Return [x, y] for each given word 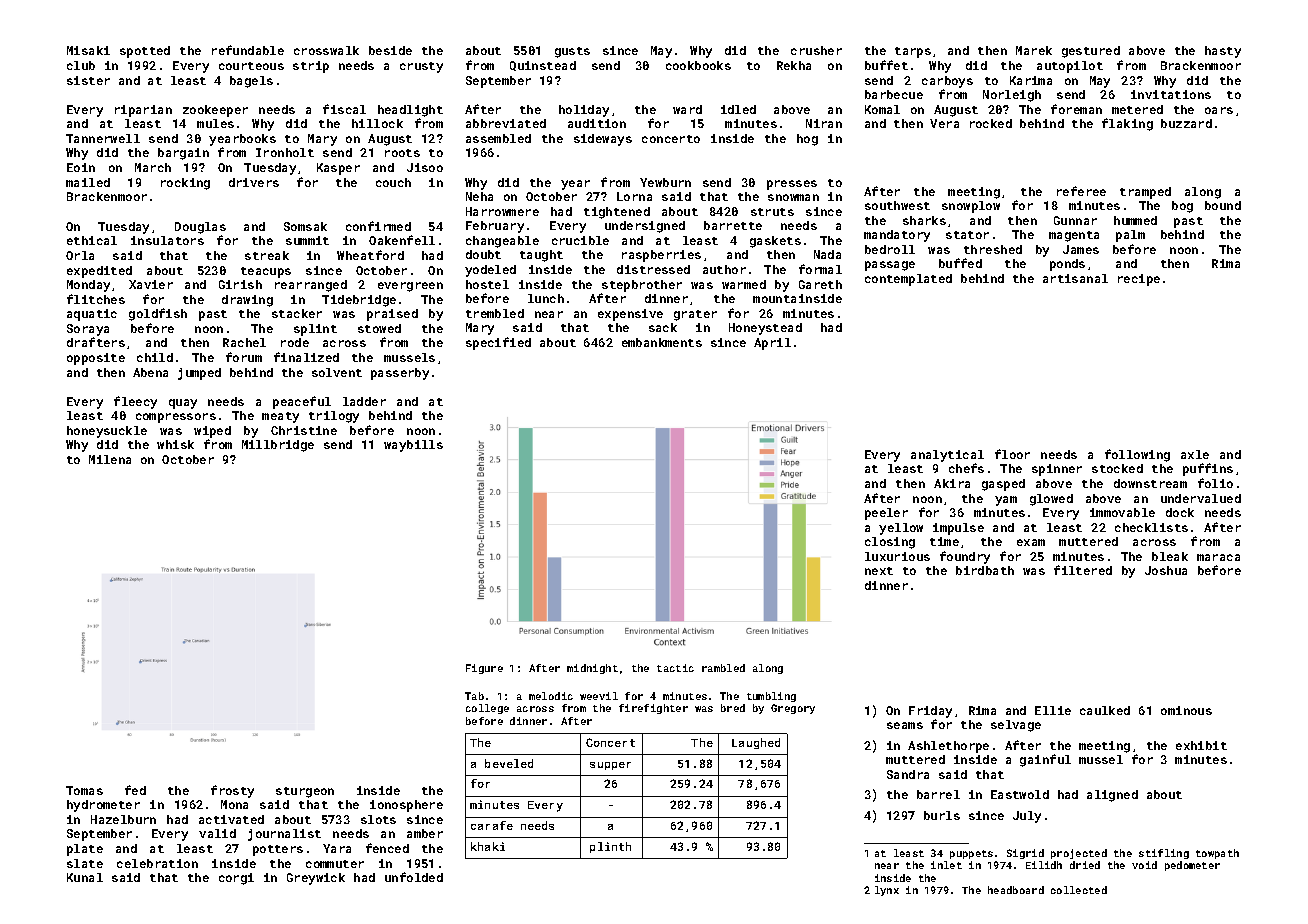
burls [942, 815]
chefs [966, 468]
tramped [1145, 193]
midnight [592, 669]
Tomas [84, 790]
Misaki [88, 50]
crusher [816, 50]
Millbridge [278, 446]
